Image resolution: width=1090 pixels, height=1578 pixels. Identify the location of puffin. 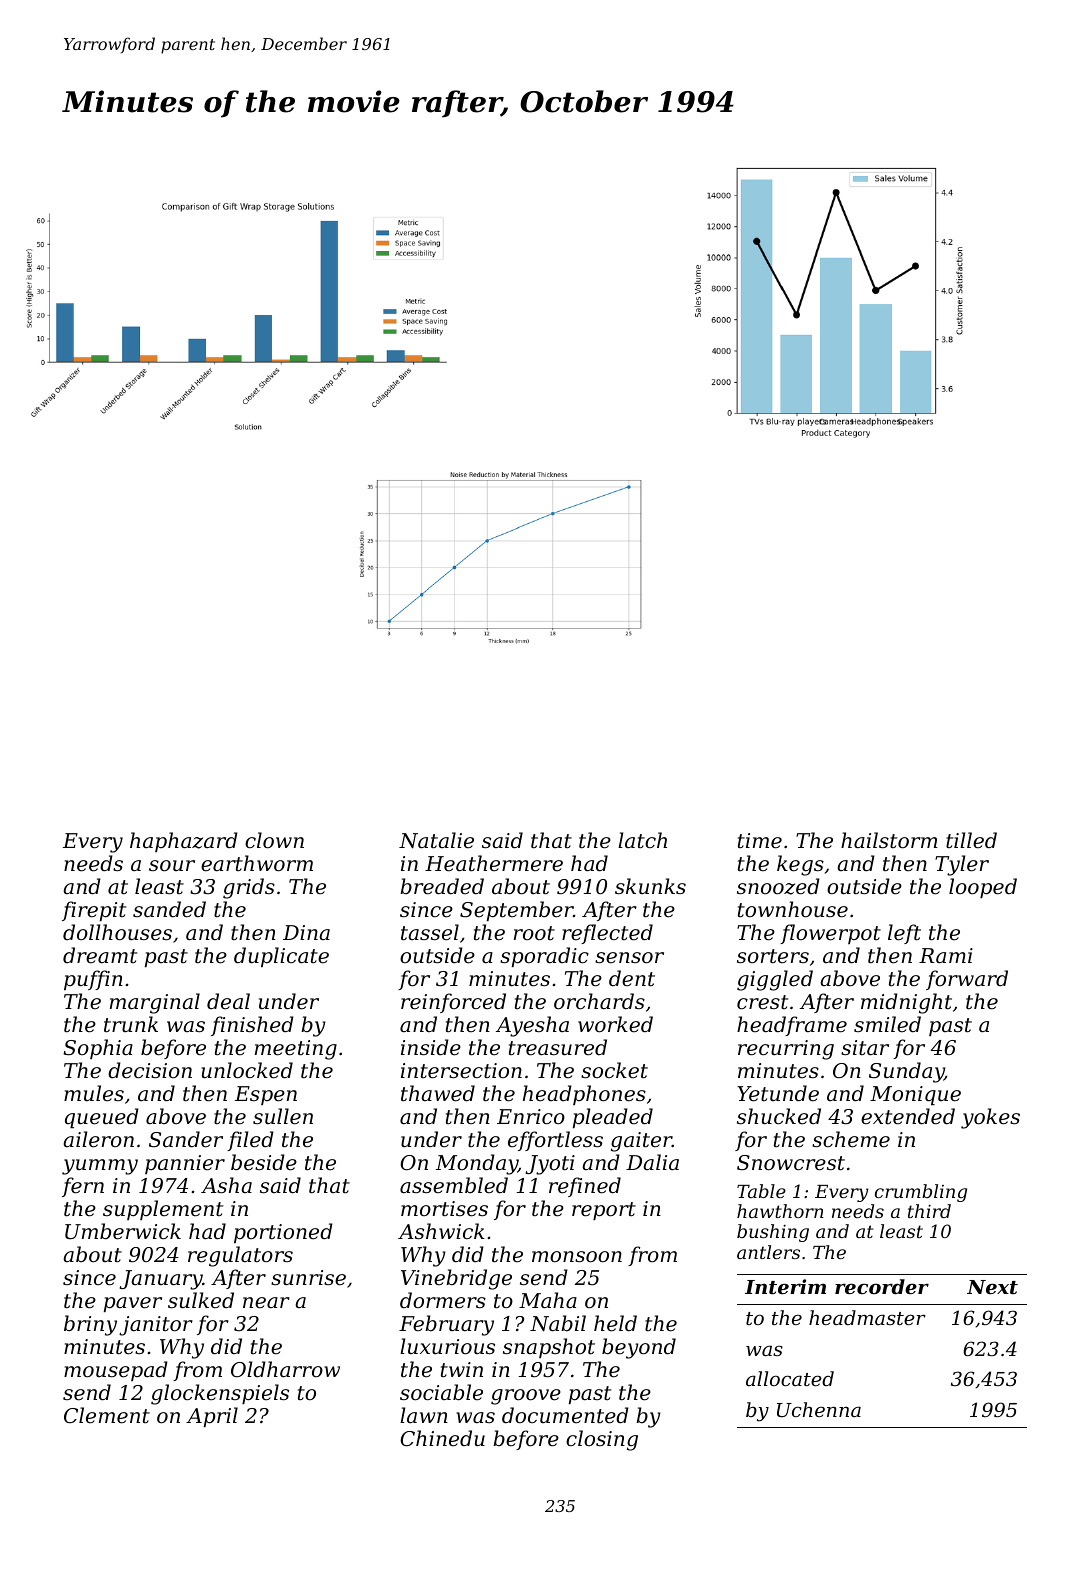
(93, 980).
